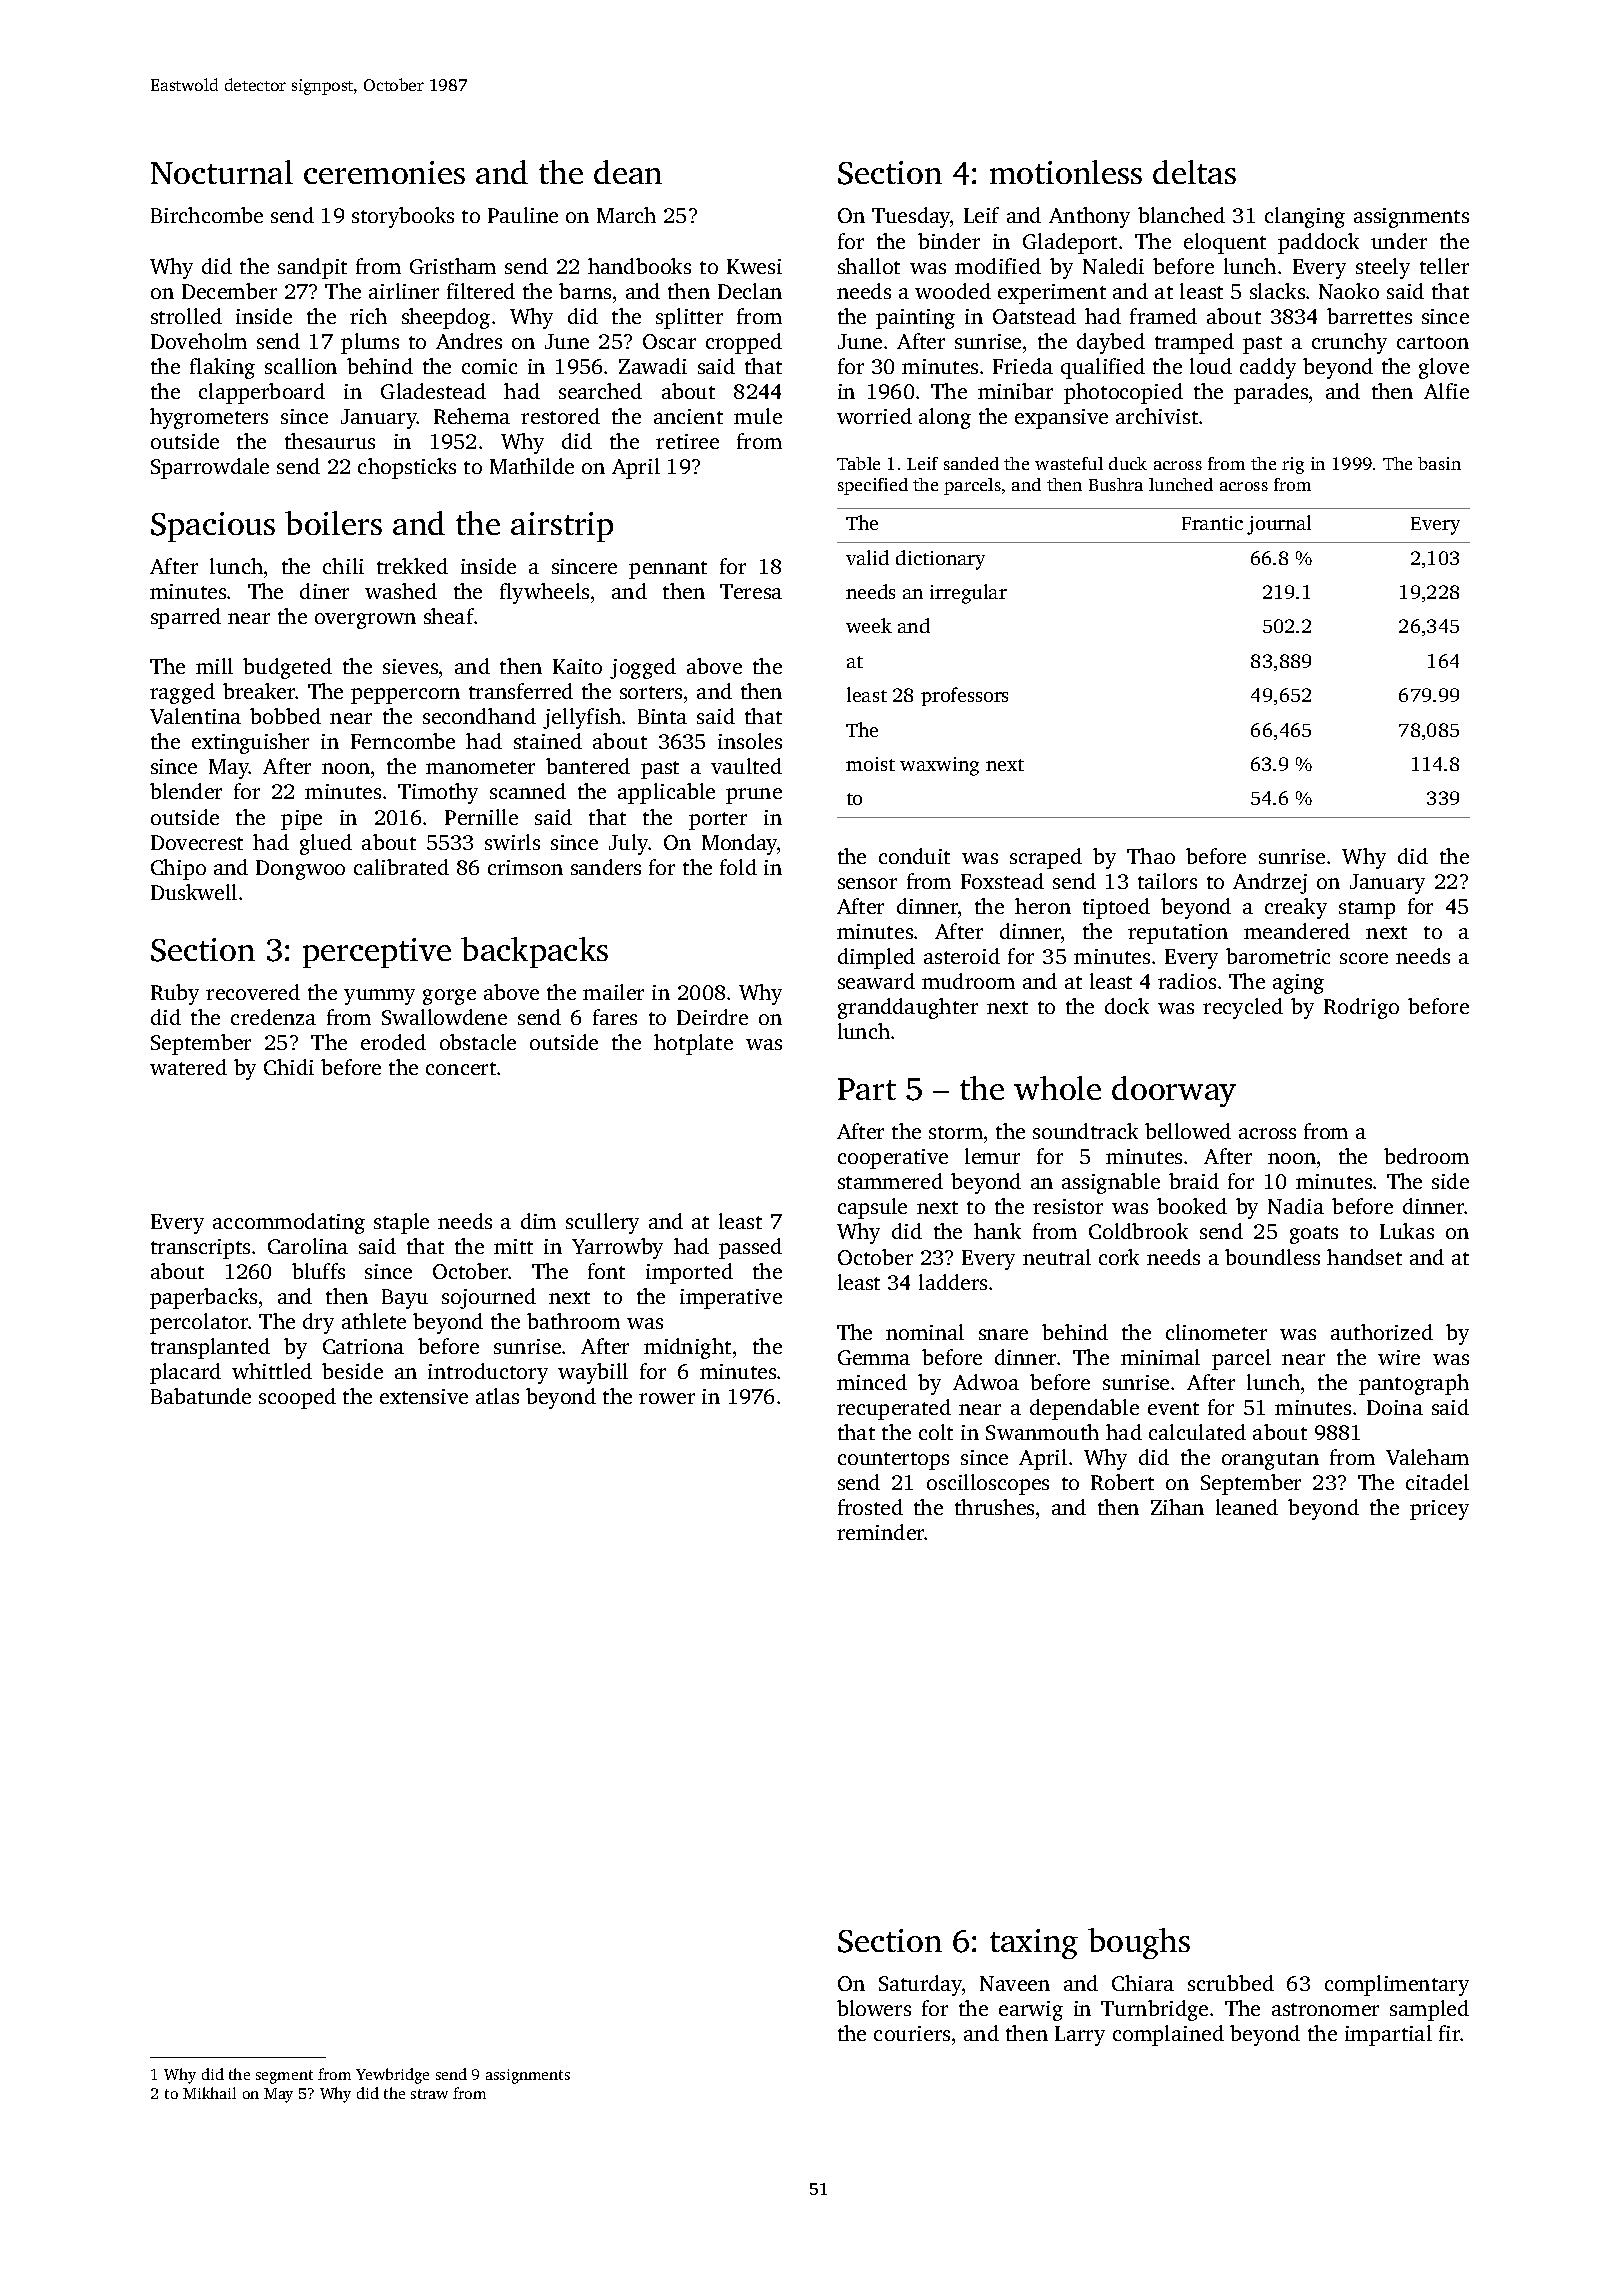 This document has height=2292, width=1620. What do you see at coordinates (628, 172) in the document?
I see `dean` at bounding box center [628, 172].
